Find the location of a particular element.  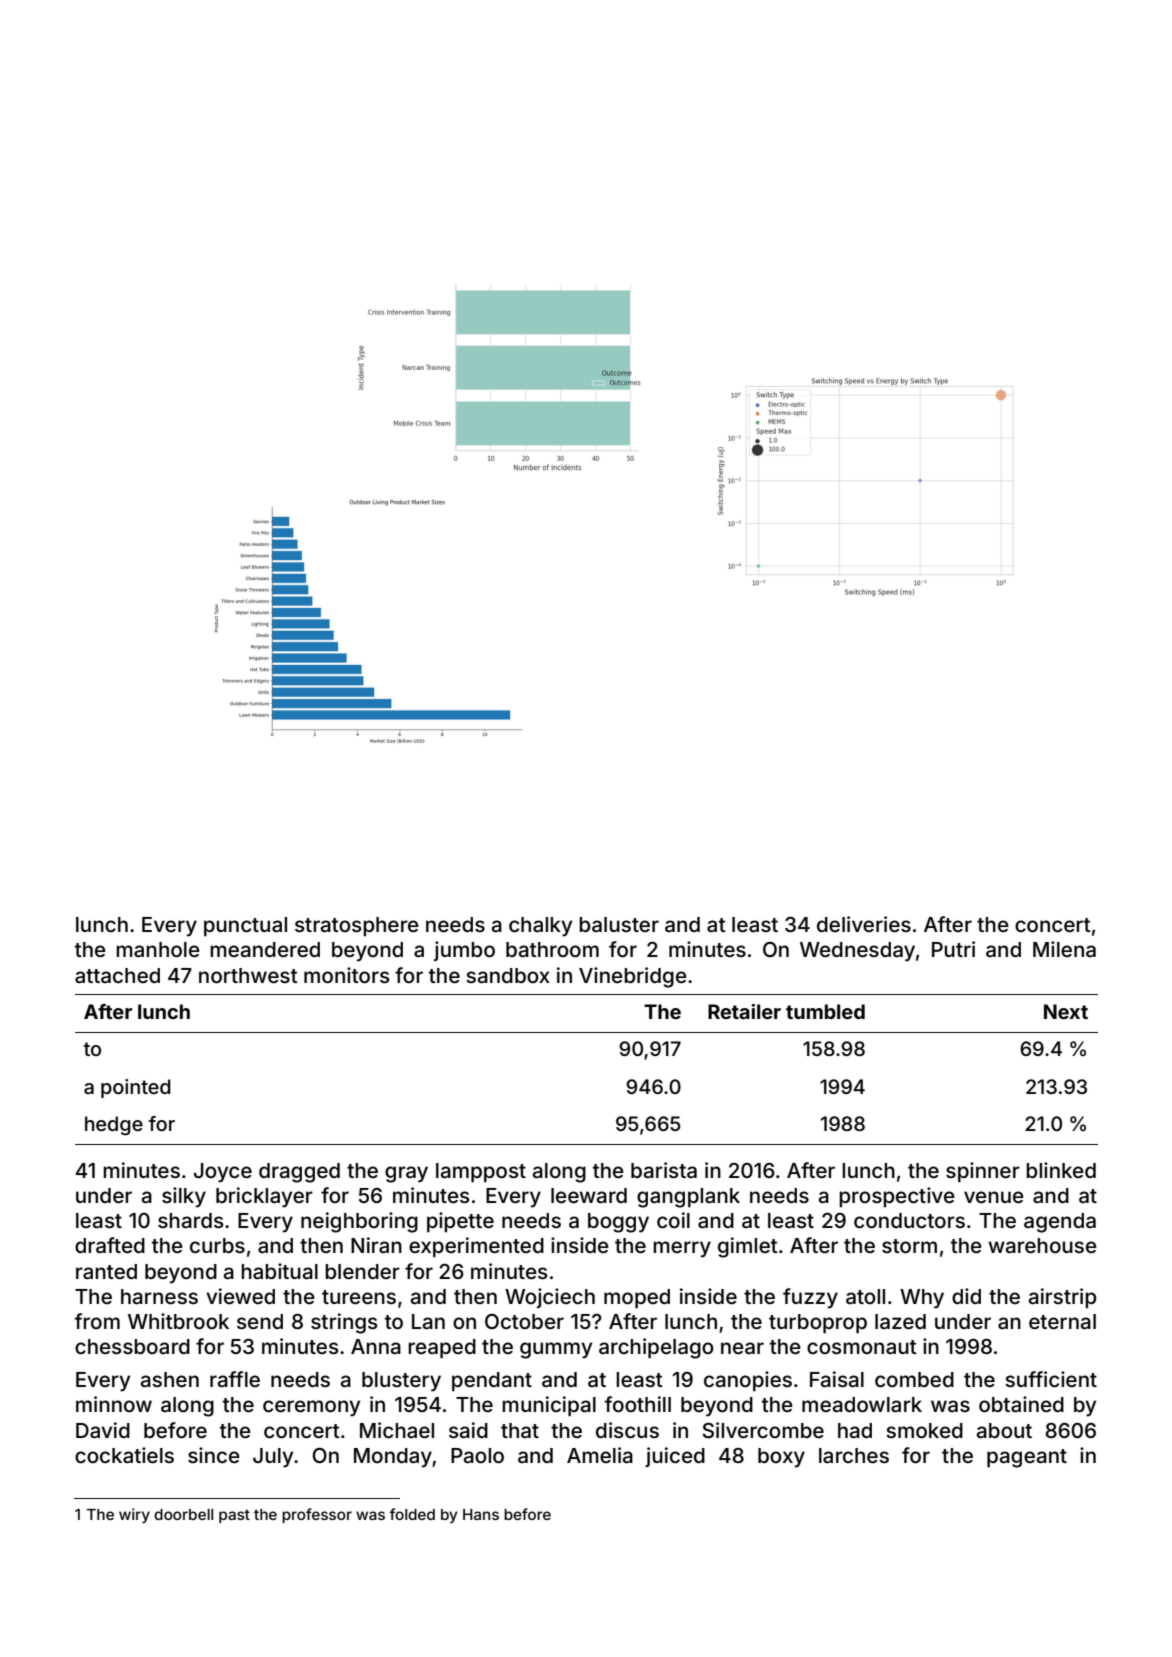

that is located at coordinates (520, 1430).
